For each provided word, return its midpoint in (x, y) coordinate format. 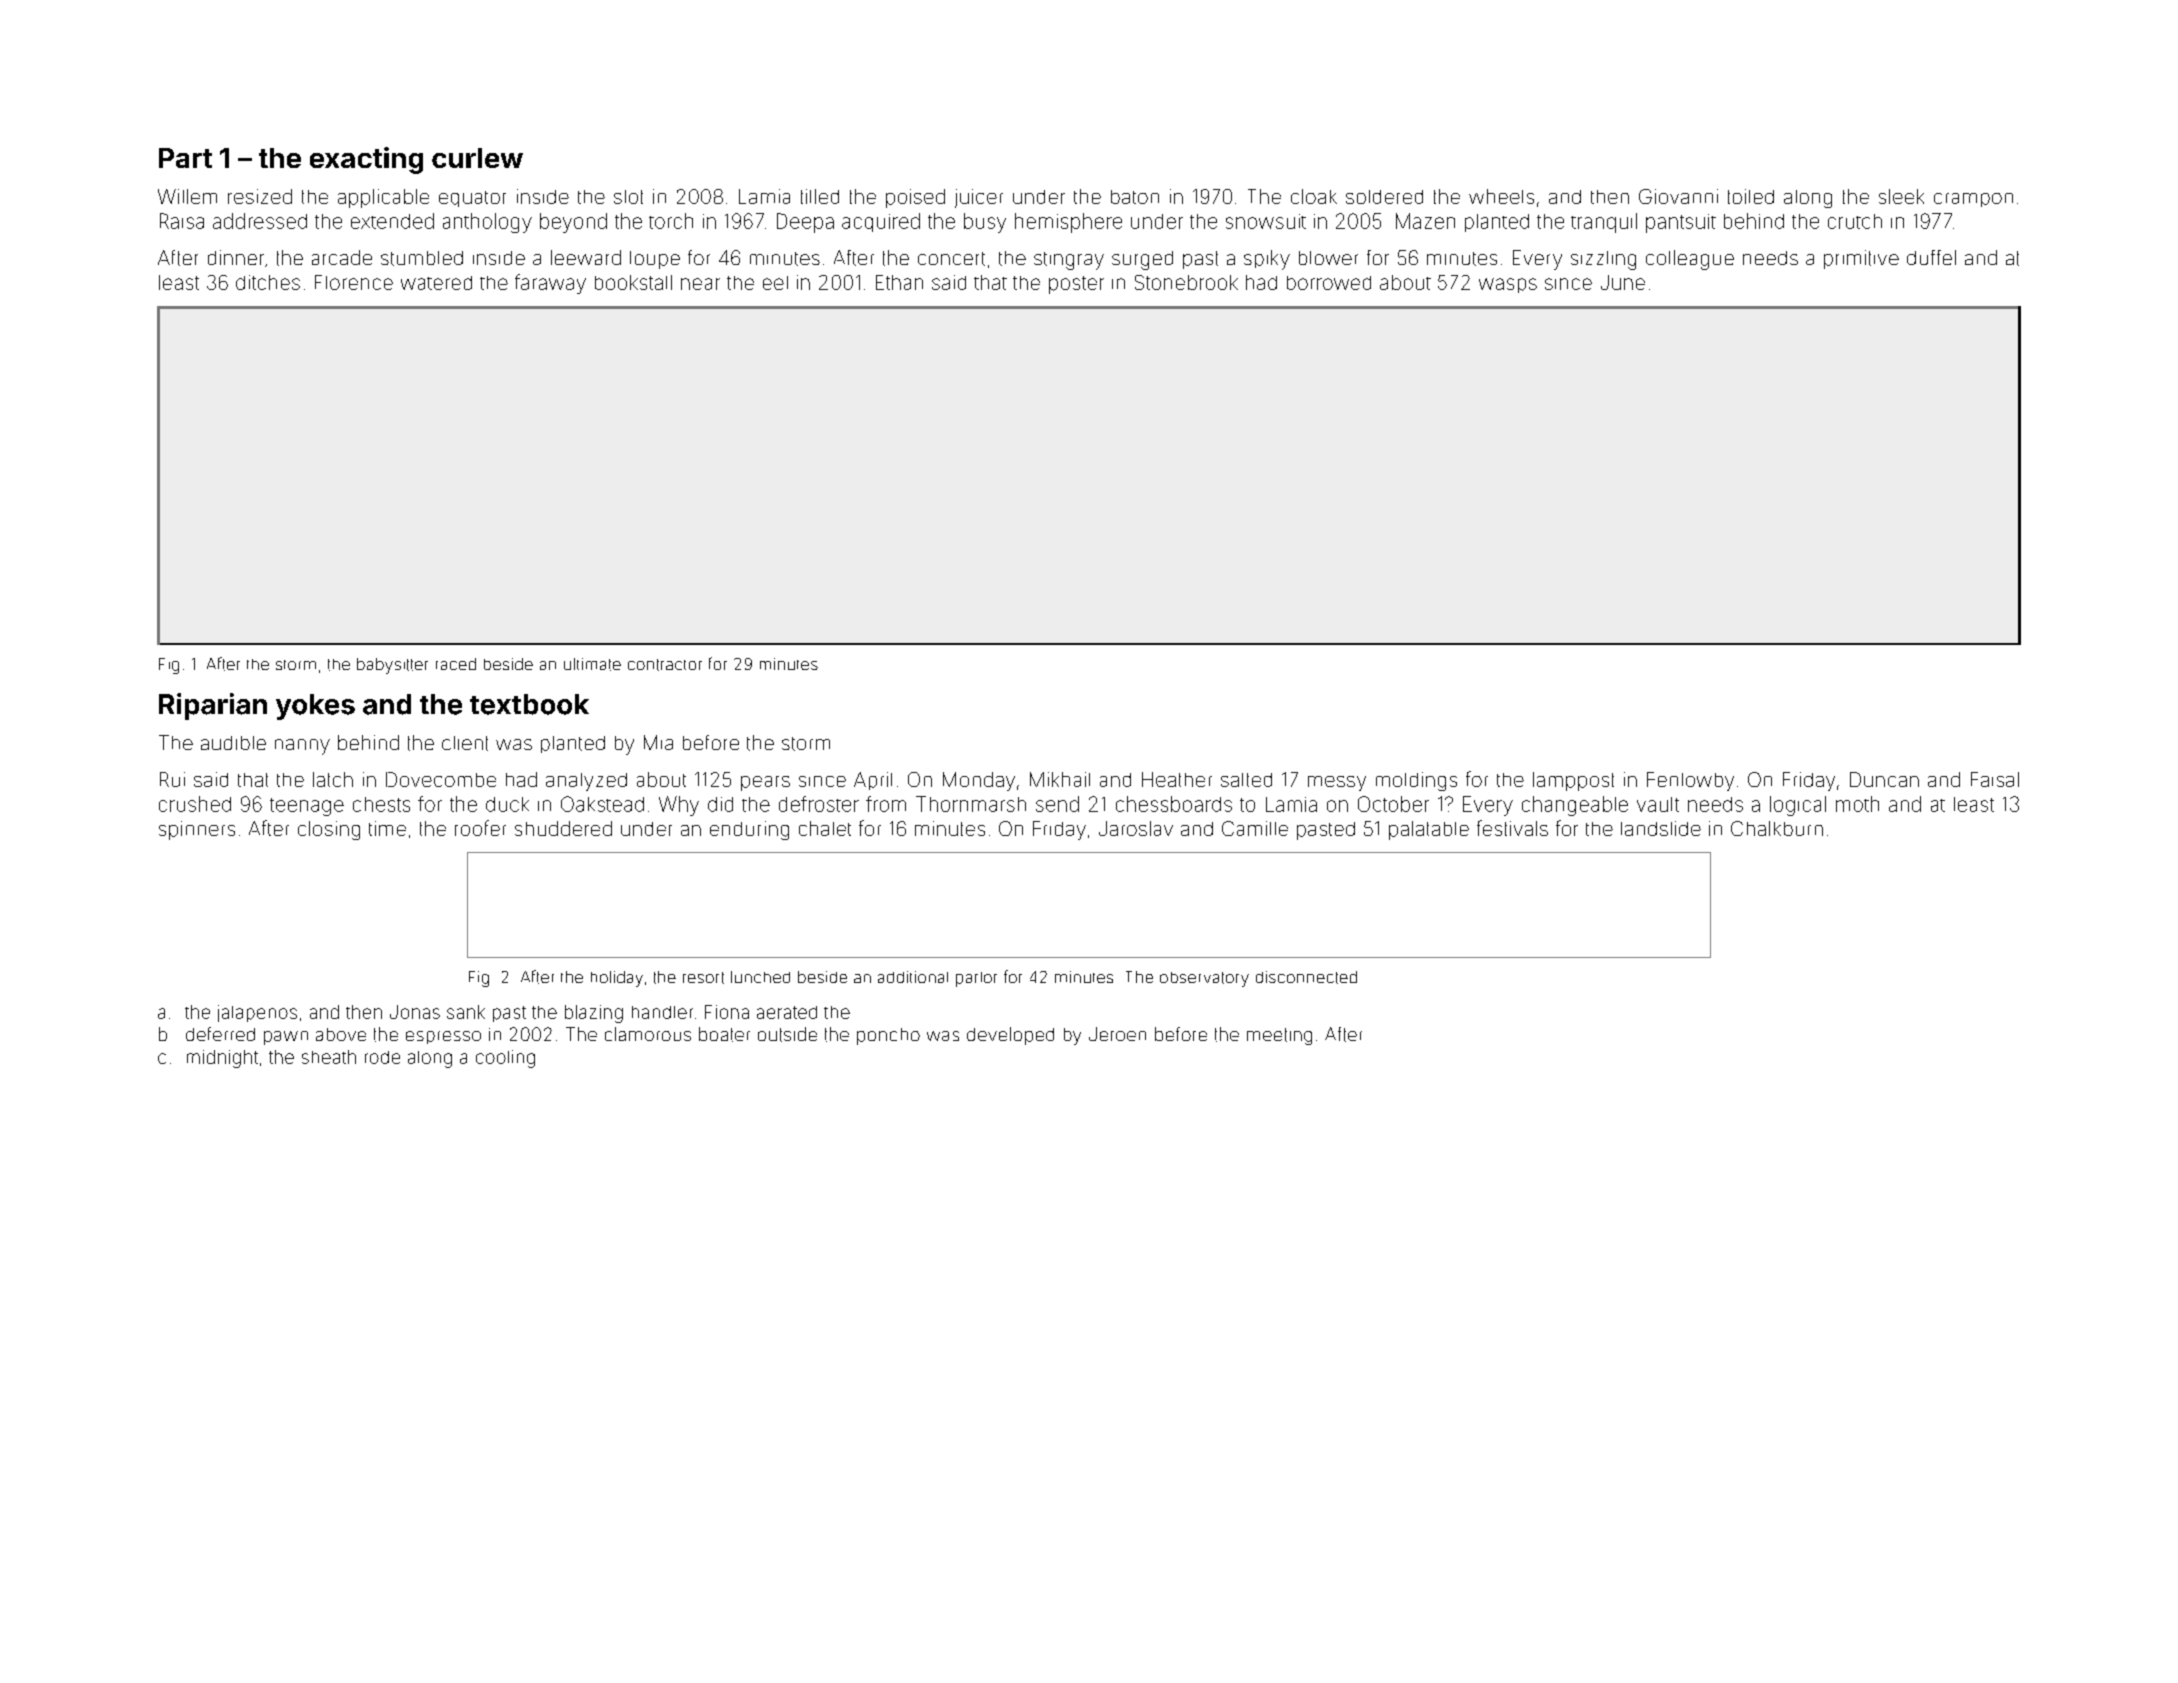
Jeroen (1117, 1034)
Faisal (1995, 779)
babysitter (392, 666)
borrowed (1329, 283)
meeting (1279, 1036)
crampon (1973, 200)
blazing (594, 1014)
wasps (1508, 285)
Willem (187, 196)
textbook (529, 704)
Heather (1177, 779)
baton (1135, 197)
